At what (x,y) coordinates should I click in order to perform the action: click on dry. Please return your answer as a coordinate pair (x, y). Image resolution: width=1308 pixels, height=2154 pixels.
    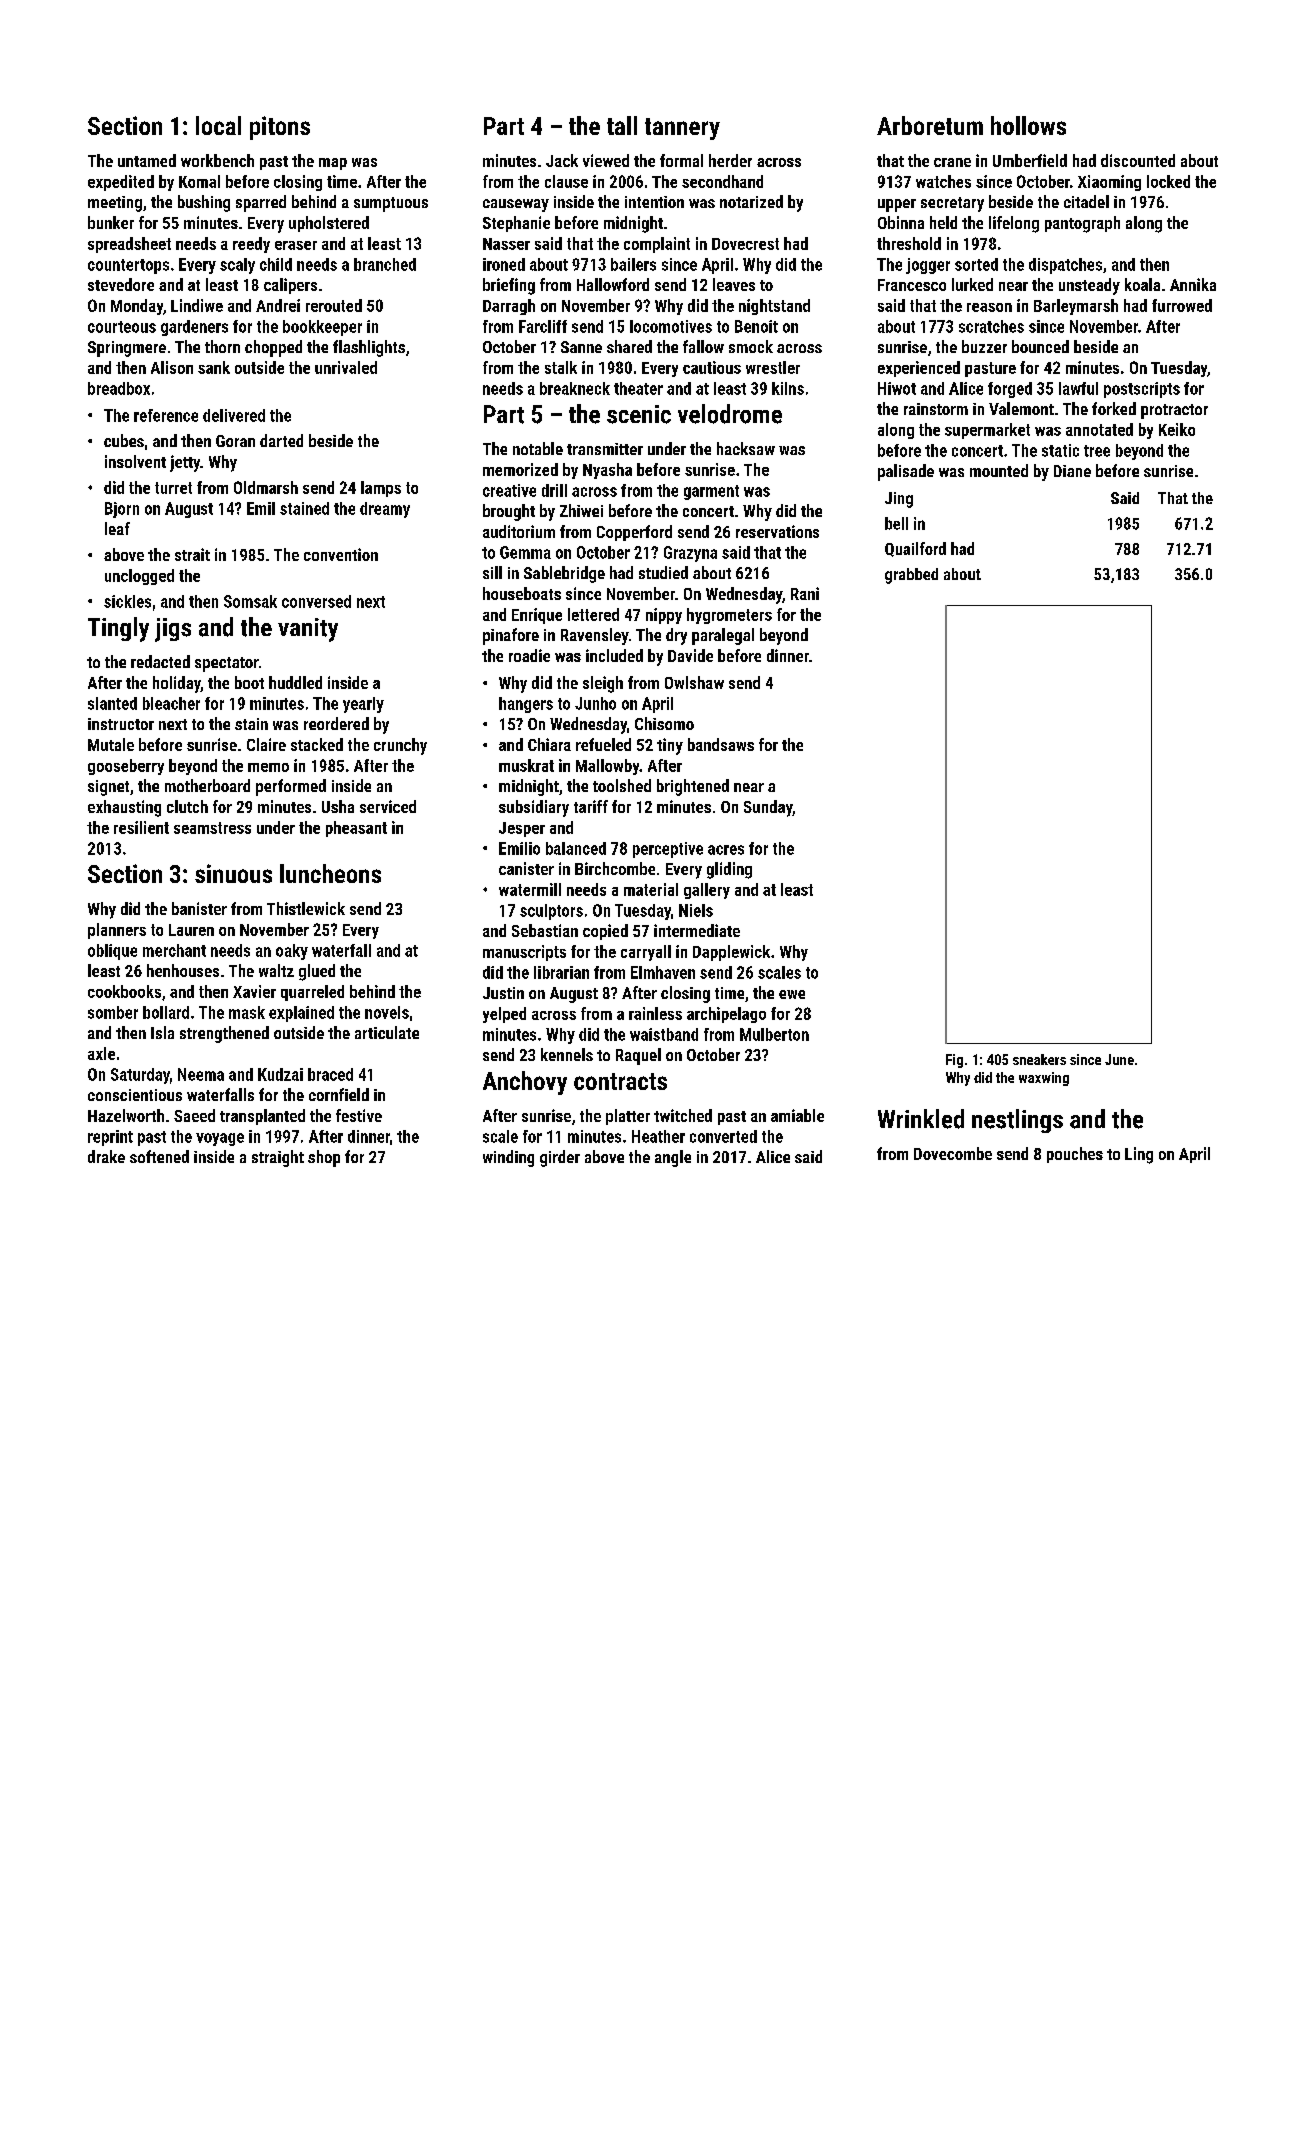
    Looking at the image, I should click on (676, 636).
